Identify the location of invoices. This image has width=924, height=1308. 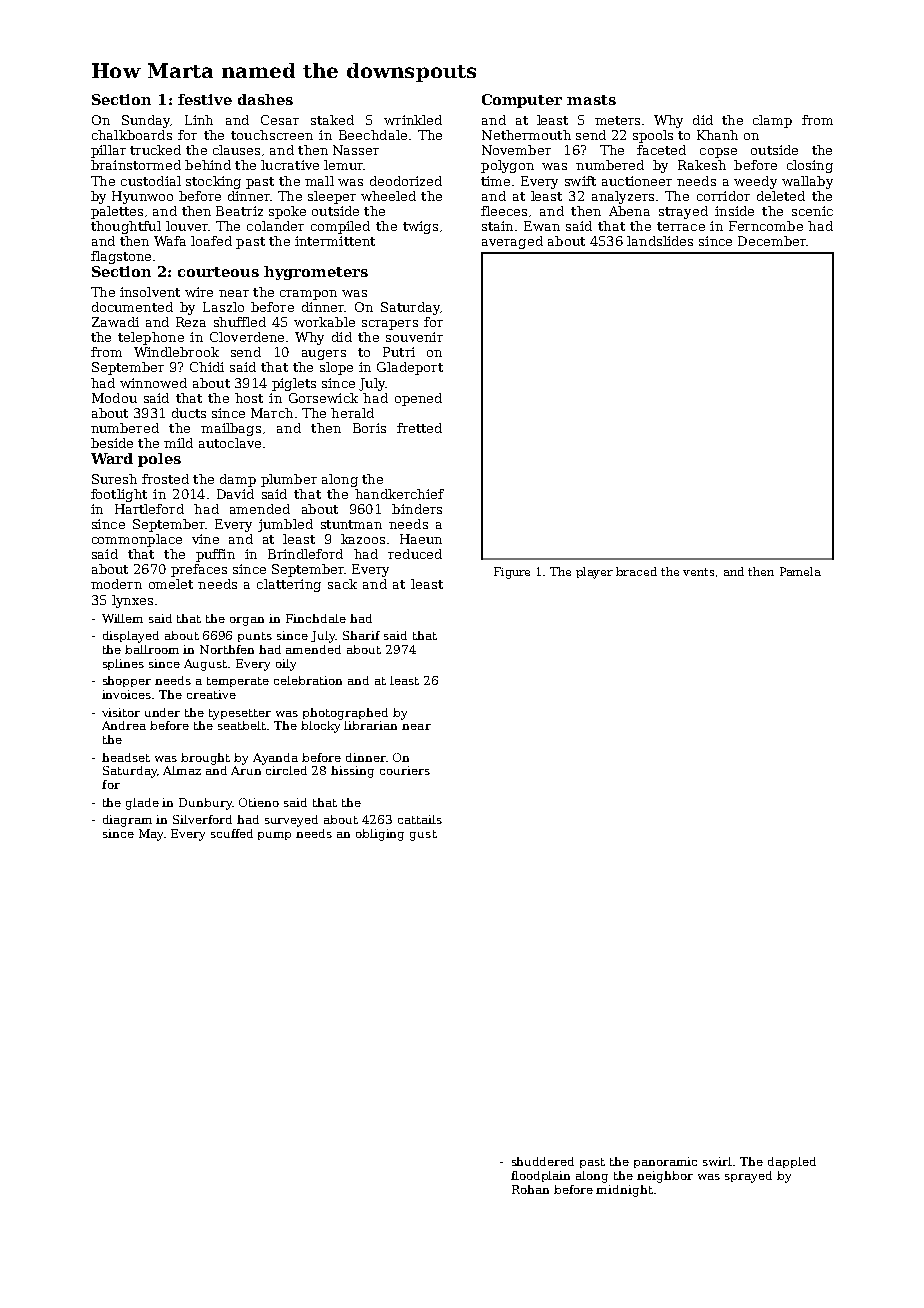
(126, 694).
